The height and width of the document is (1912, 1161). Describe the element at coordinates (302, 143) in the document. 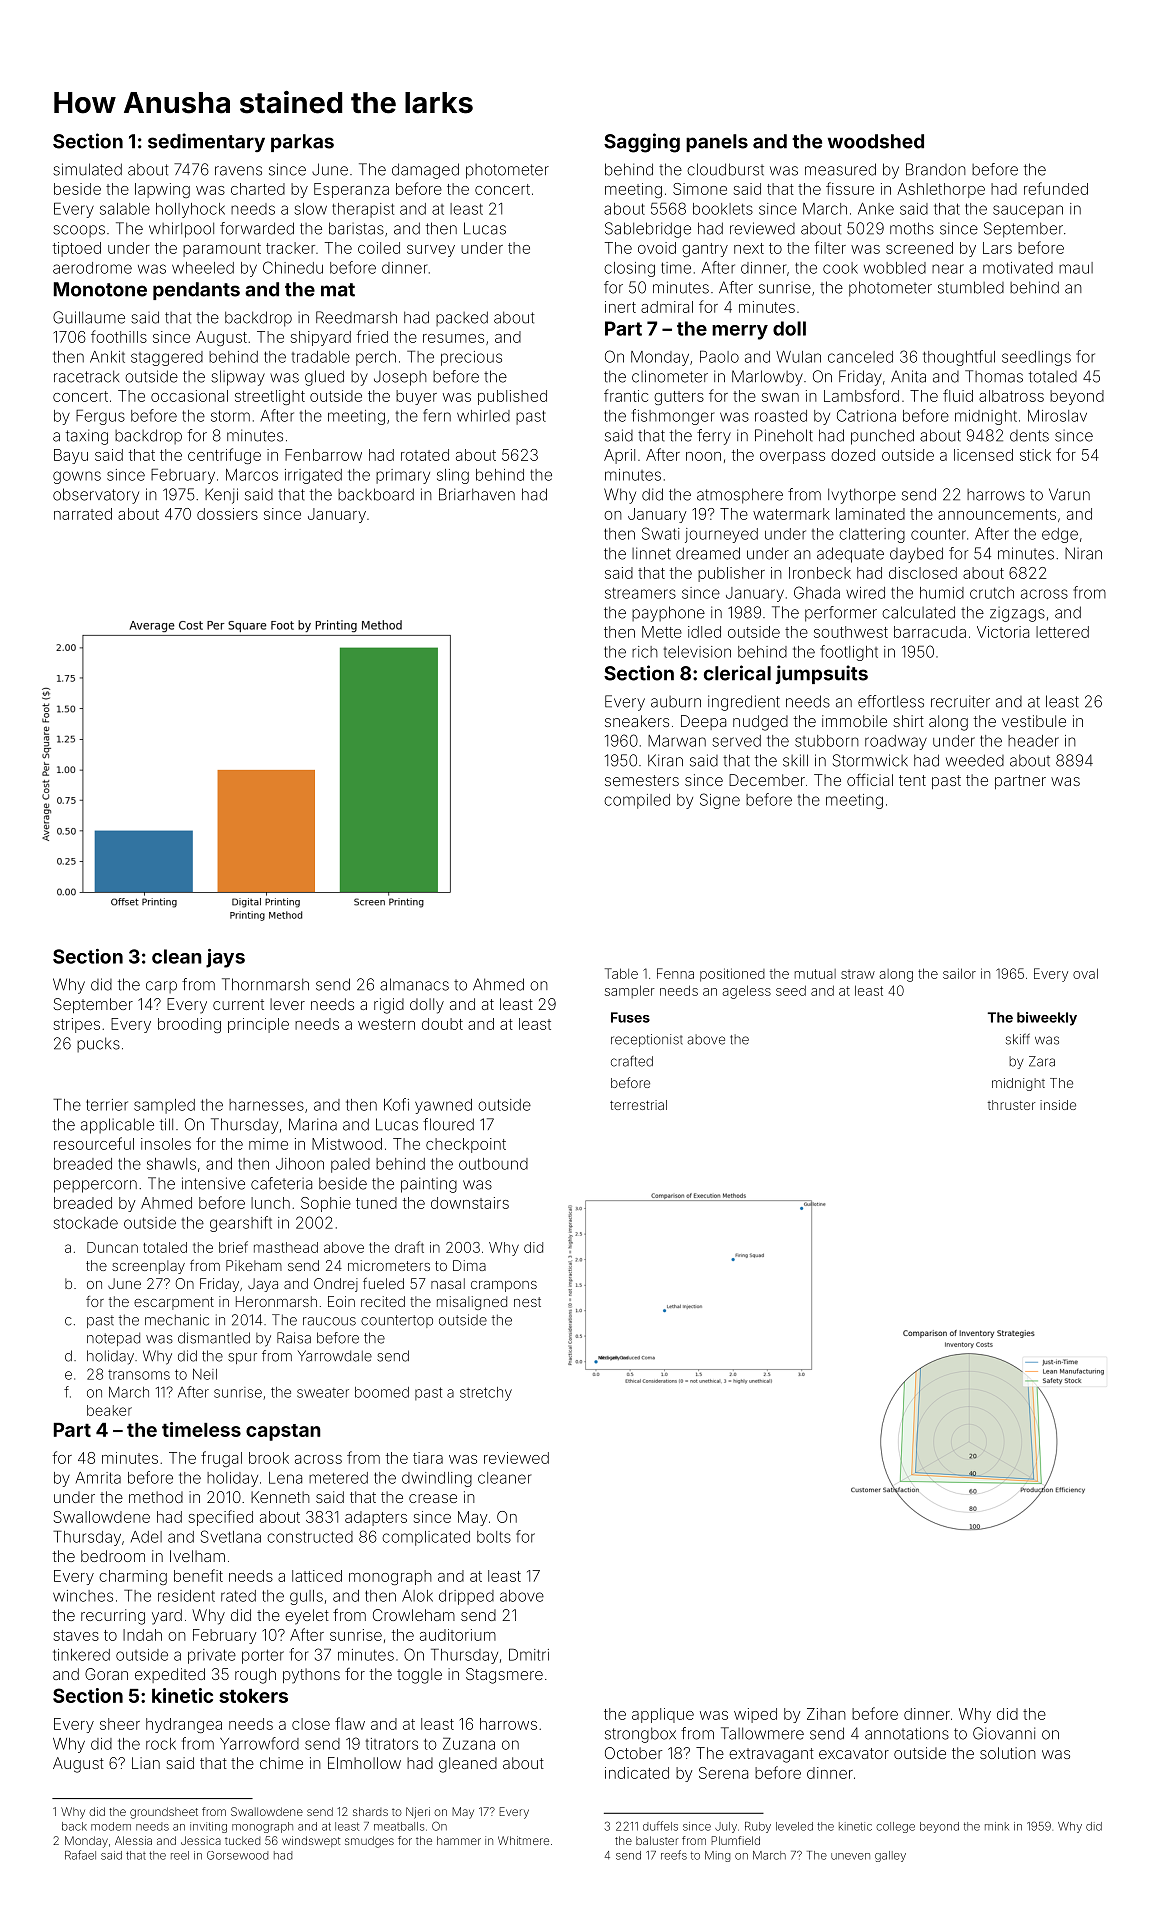

I see `parkas` at that location.
